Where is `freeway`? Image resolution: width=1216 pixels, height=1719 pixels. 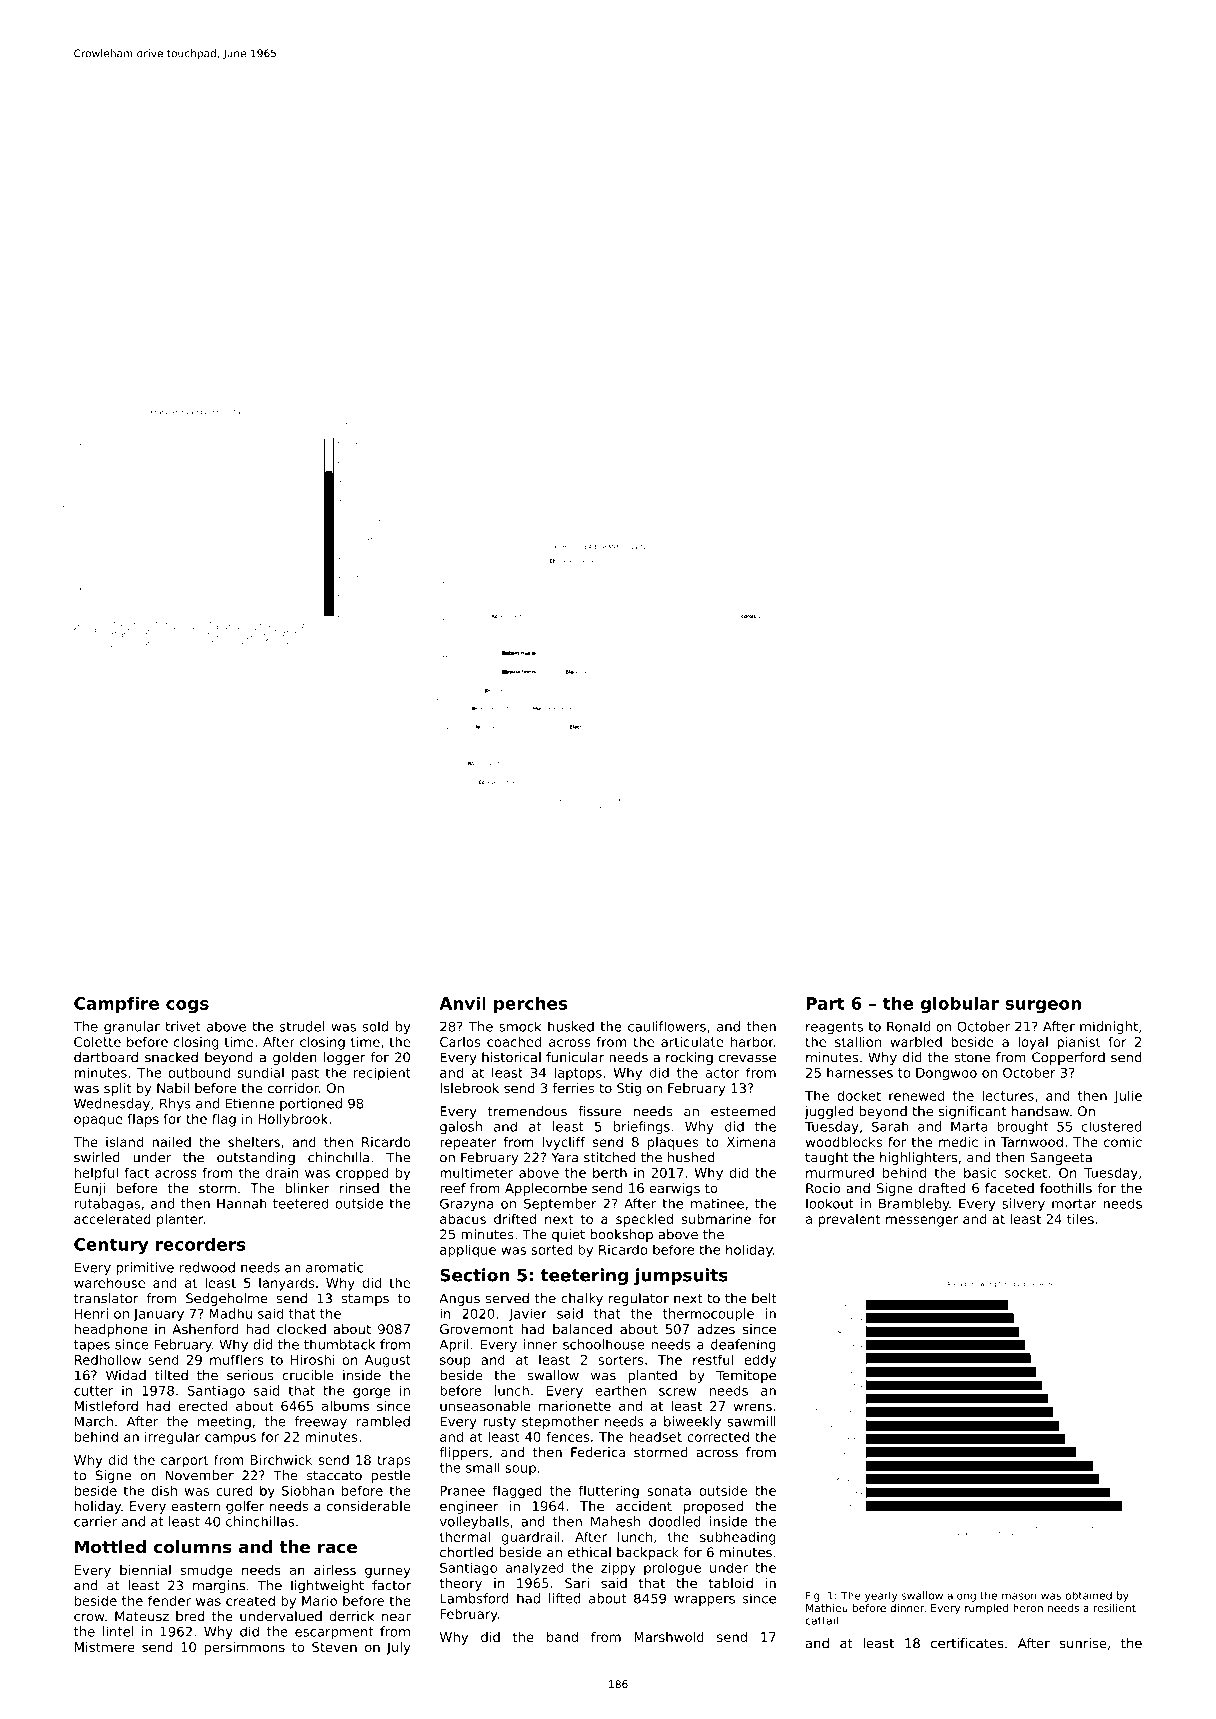
freeway is located at coordinates (320, 1422).
